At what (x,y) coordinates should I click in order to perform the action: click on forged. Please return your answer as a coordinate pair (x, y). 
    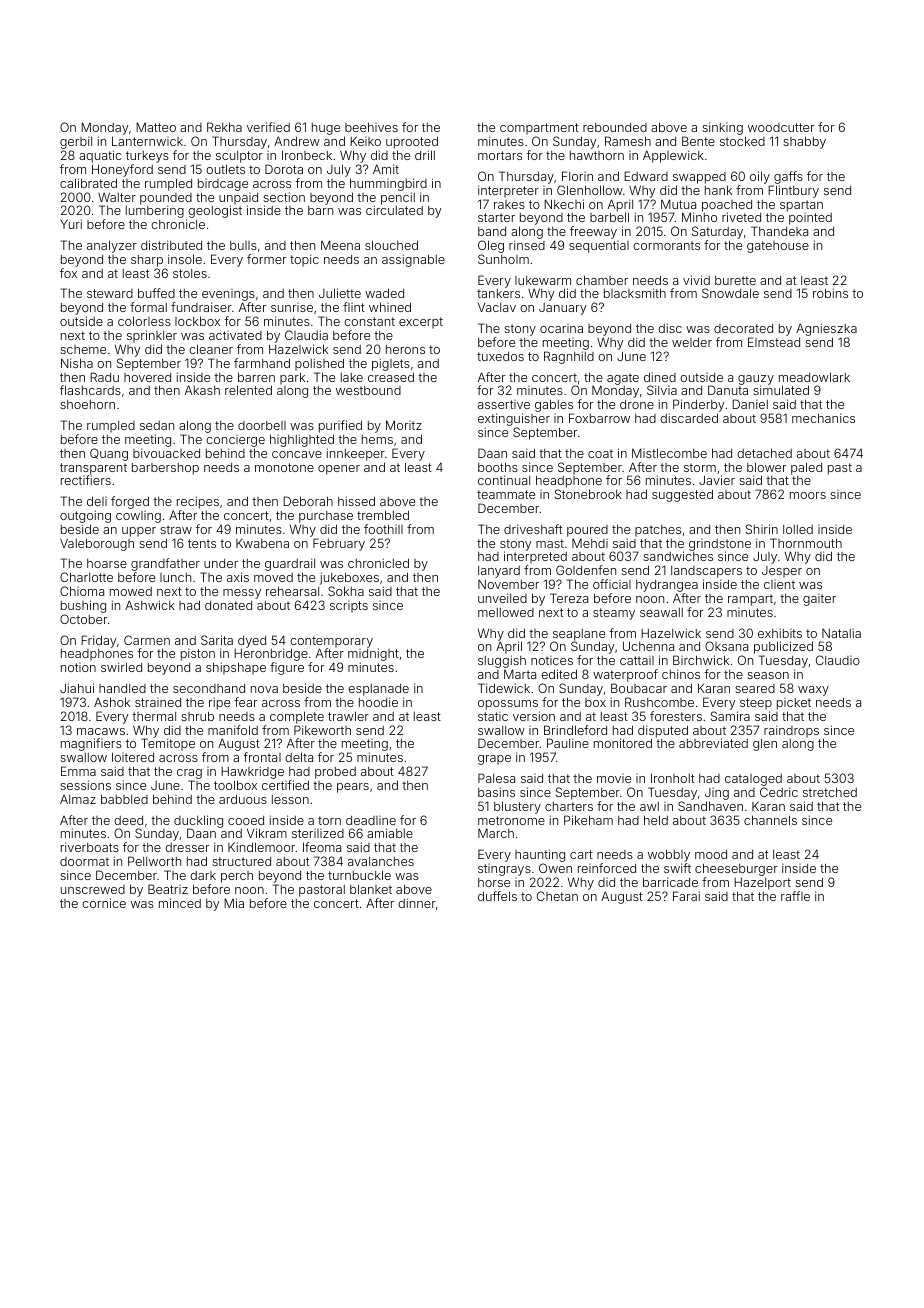
    Looking at the image, I should click on (130, 502).
